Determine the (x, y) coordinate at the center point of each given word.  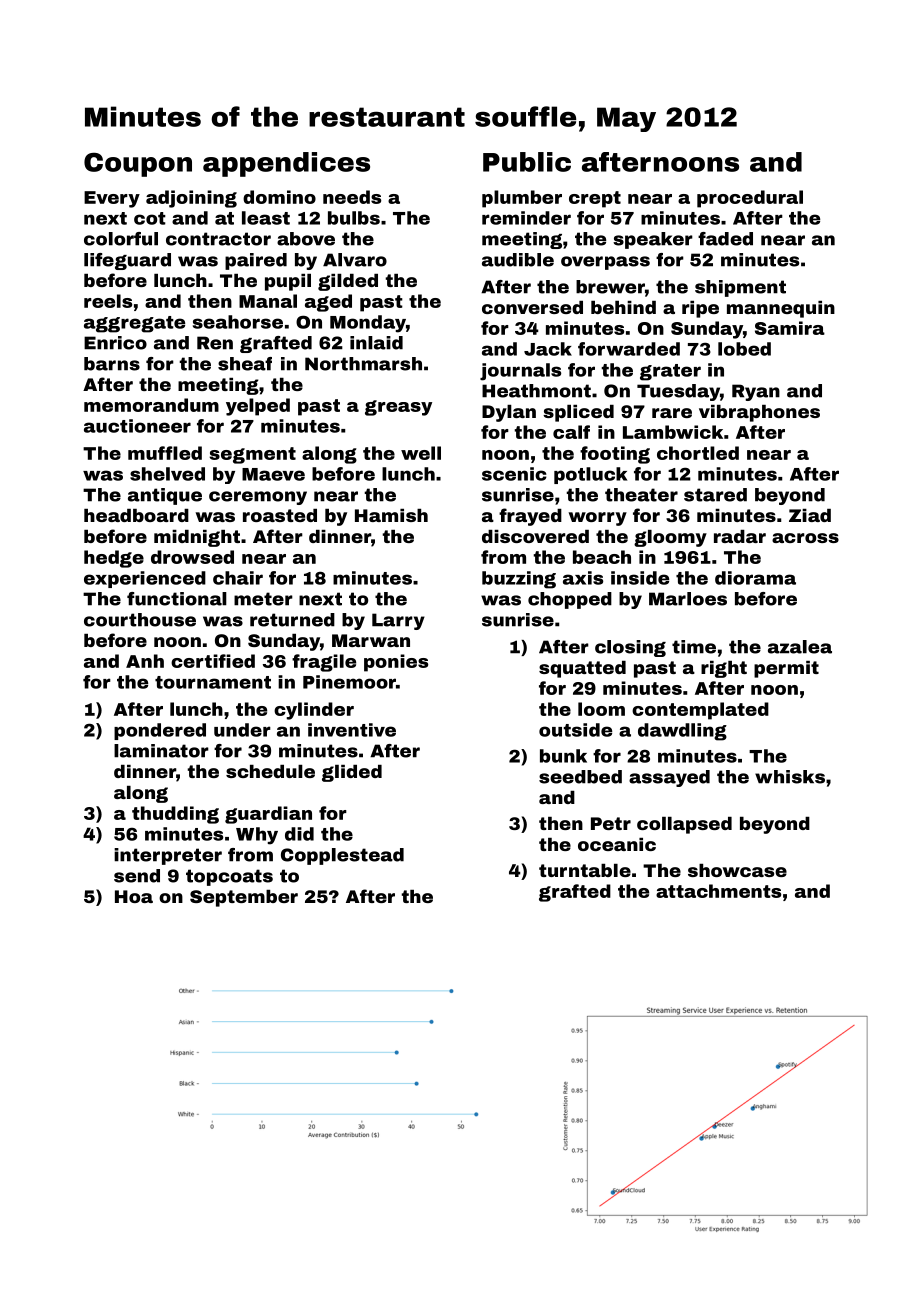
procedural (750, 199)
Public (527, 162)
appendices (286, 164)
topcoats (229, 877)
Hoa (134, 896)
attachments (718, 891)
